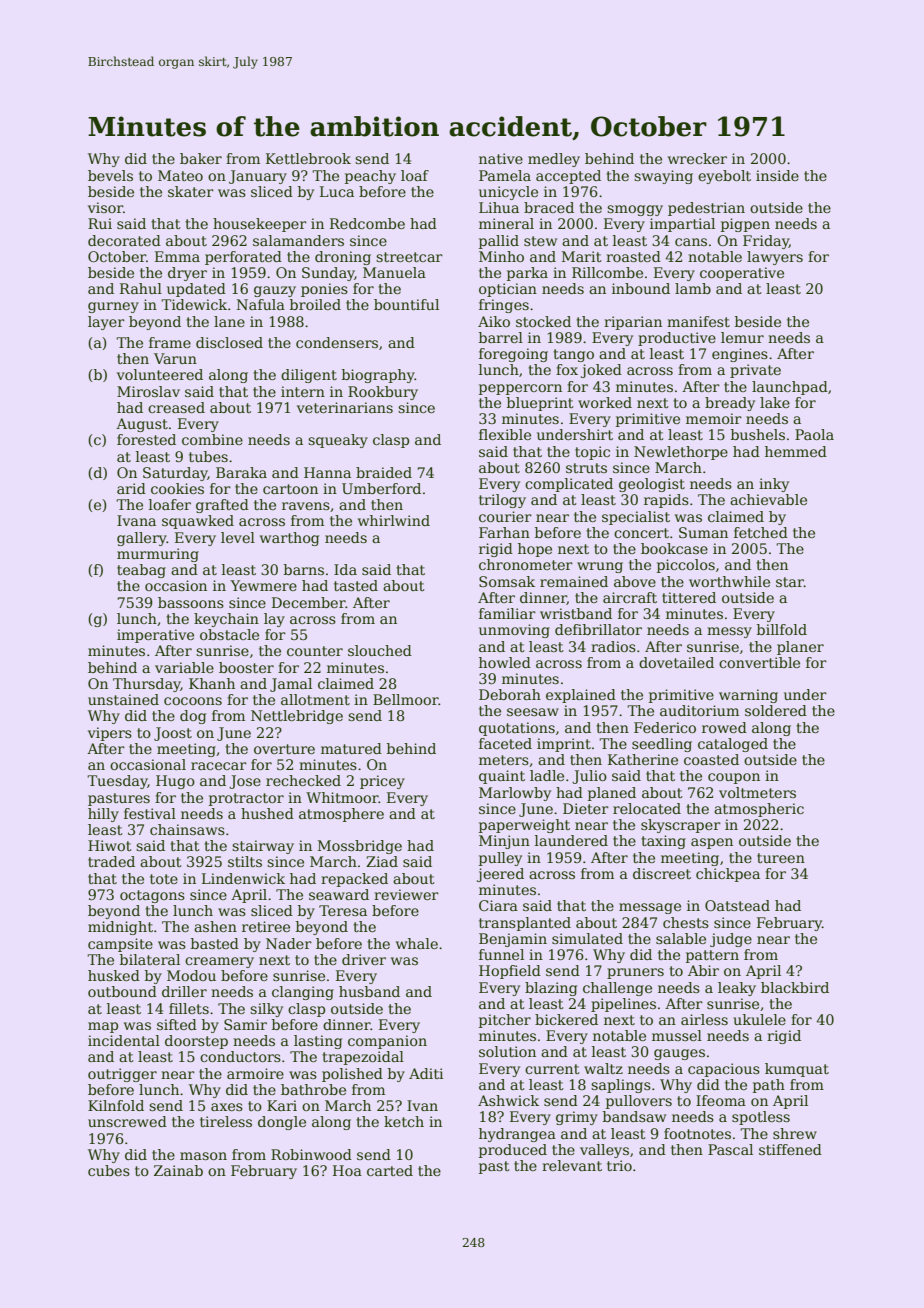 The width and height of the screenshot is (924, 1308). Describe the element at coordinates (740, 355) in the screenshot. I see `engines` at that location.
